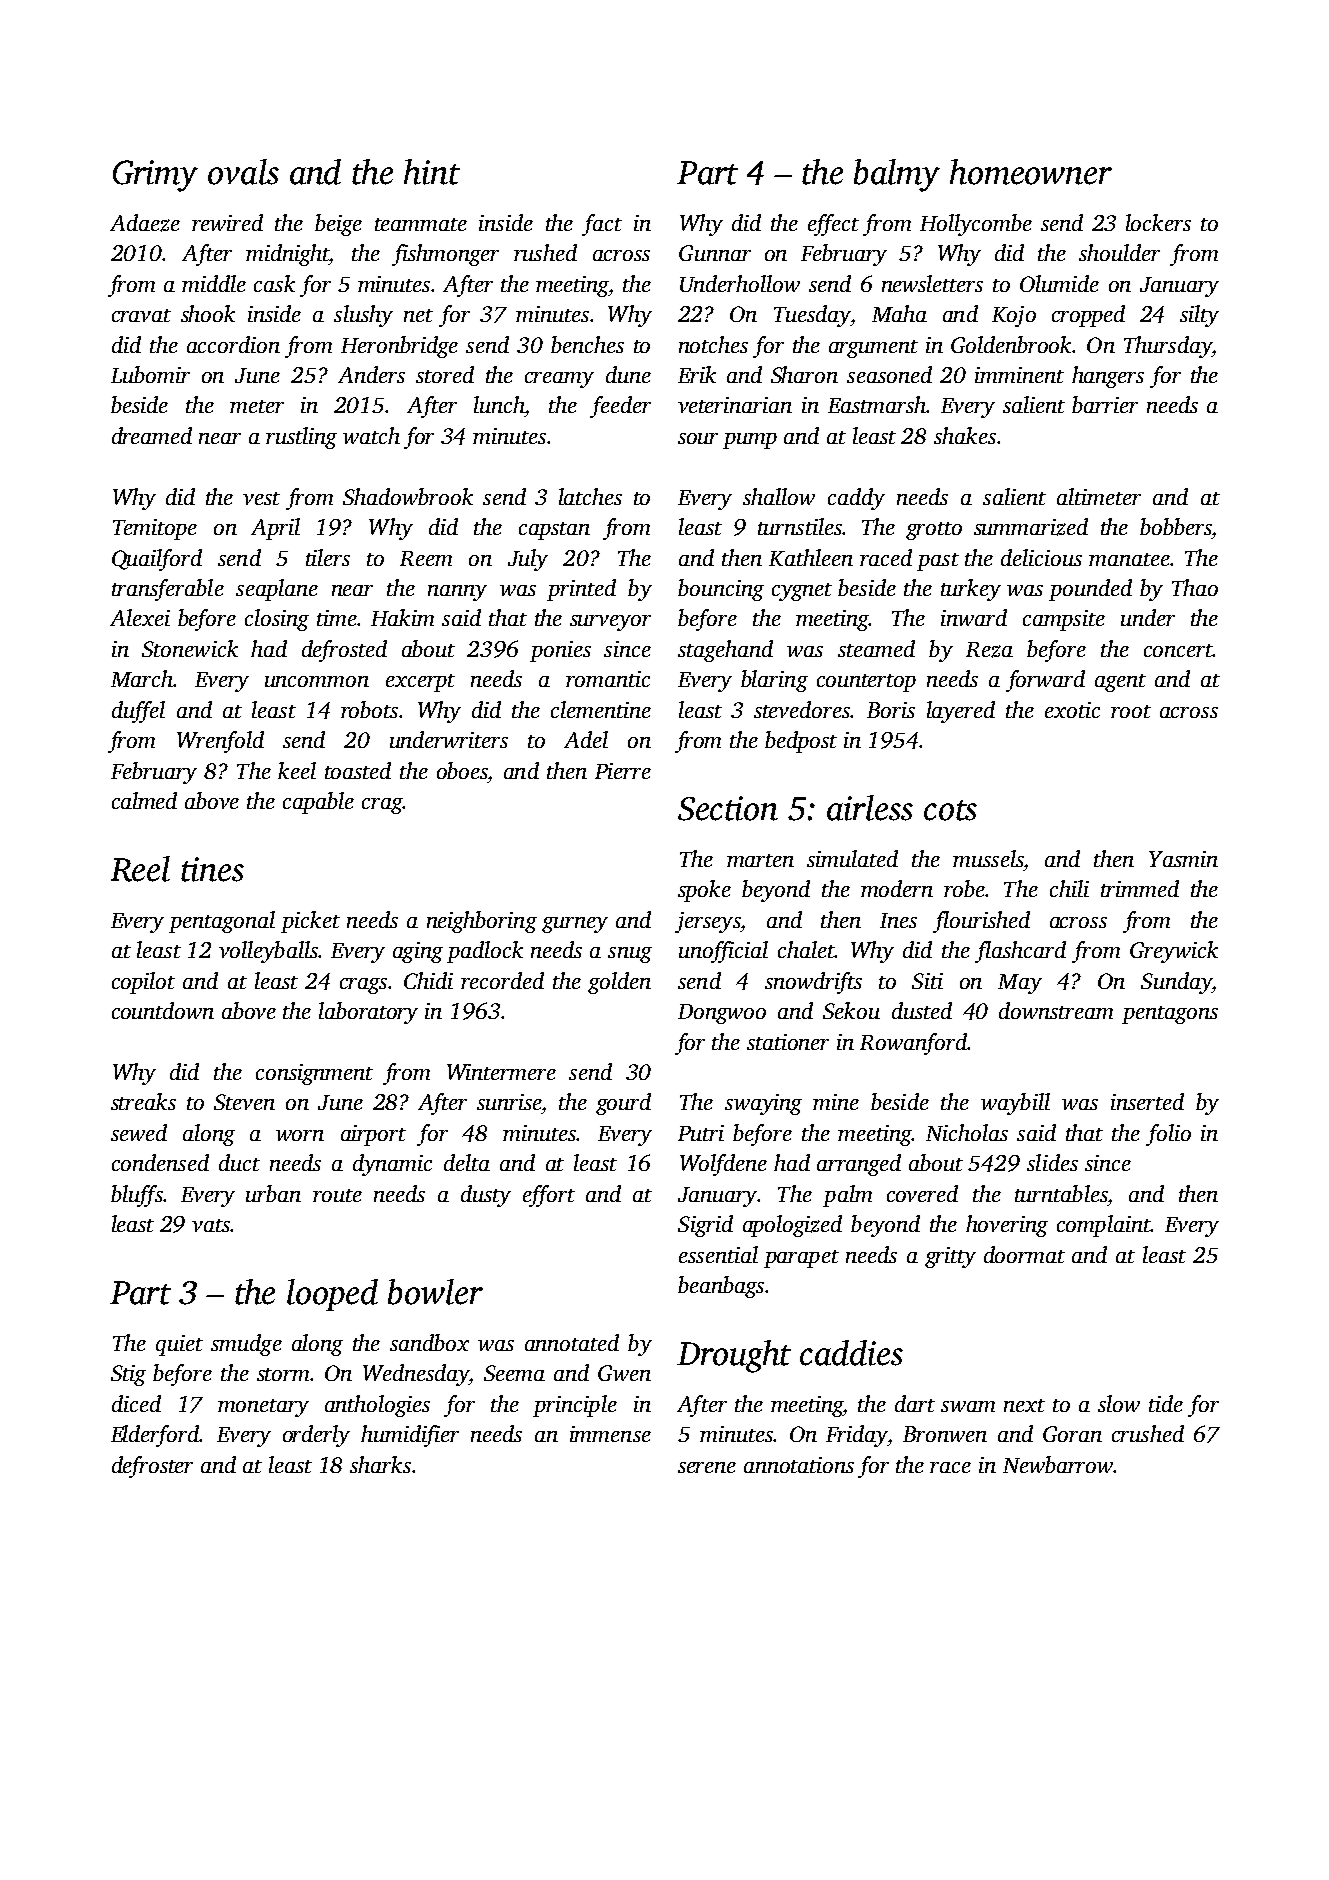  I want to click on tide, so click(1166, 1403).
